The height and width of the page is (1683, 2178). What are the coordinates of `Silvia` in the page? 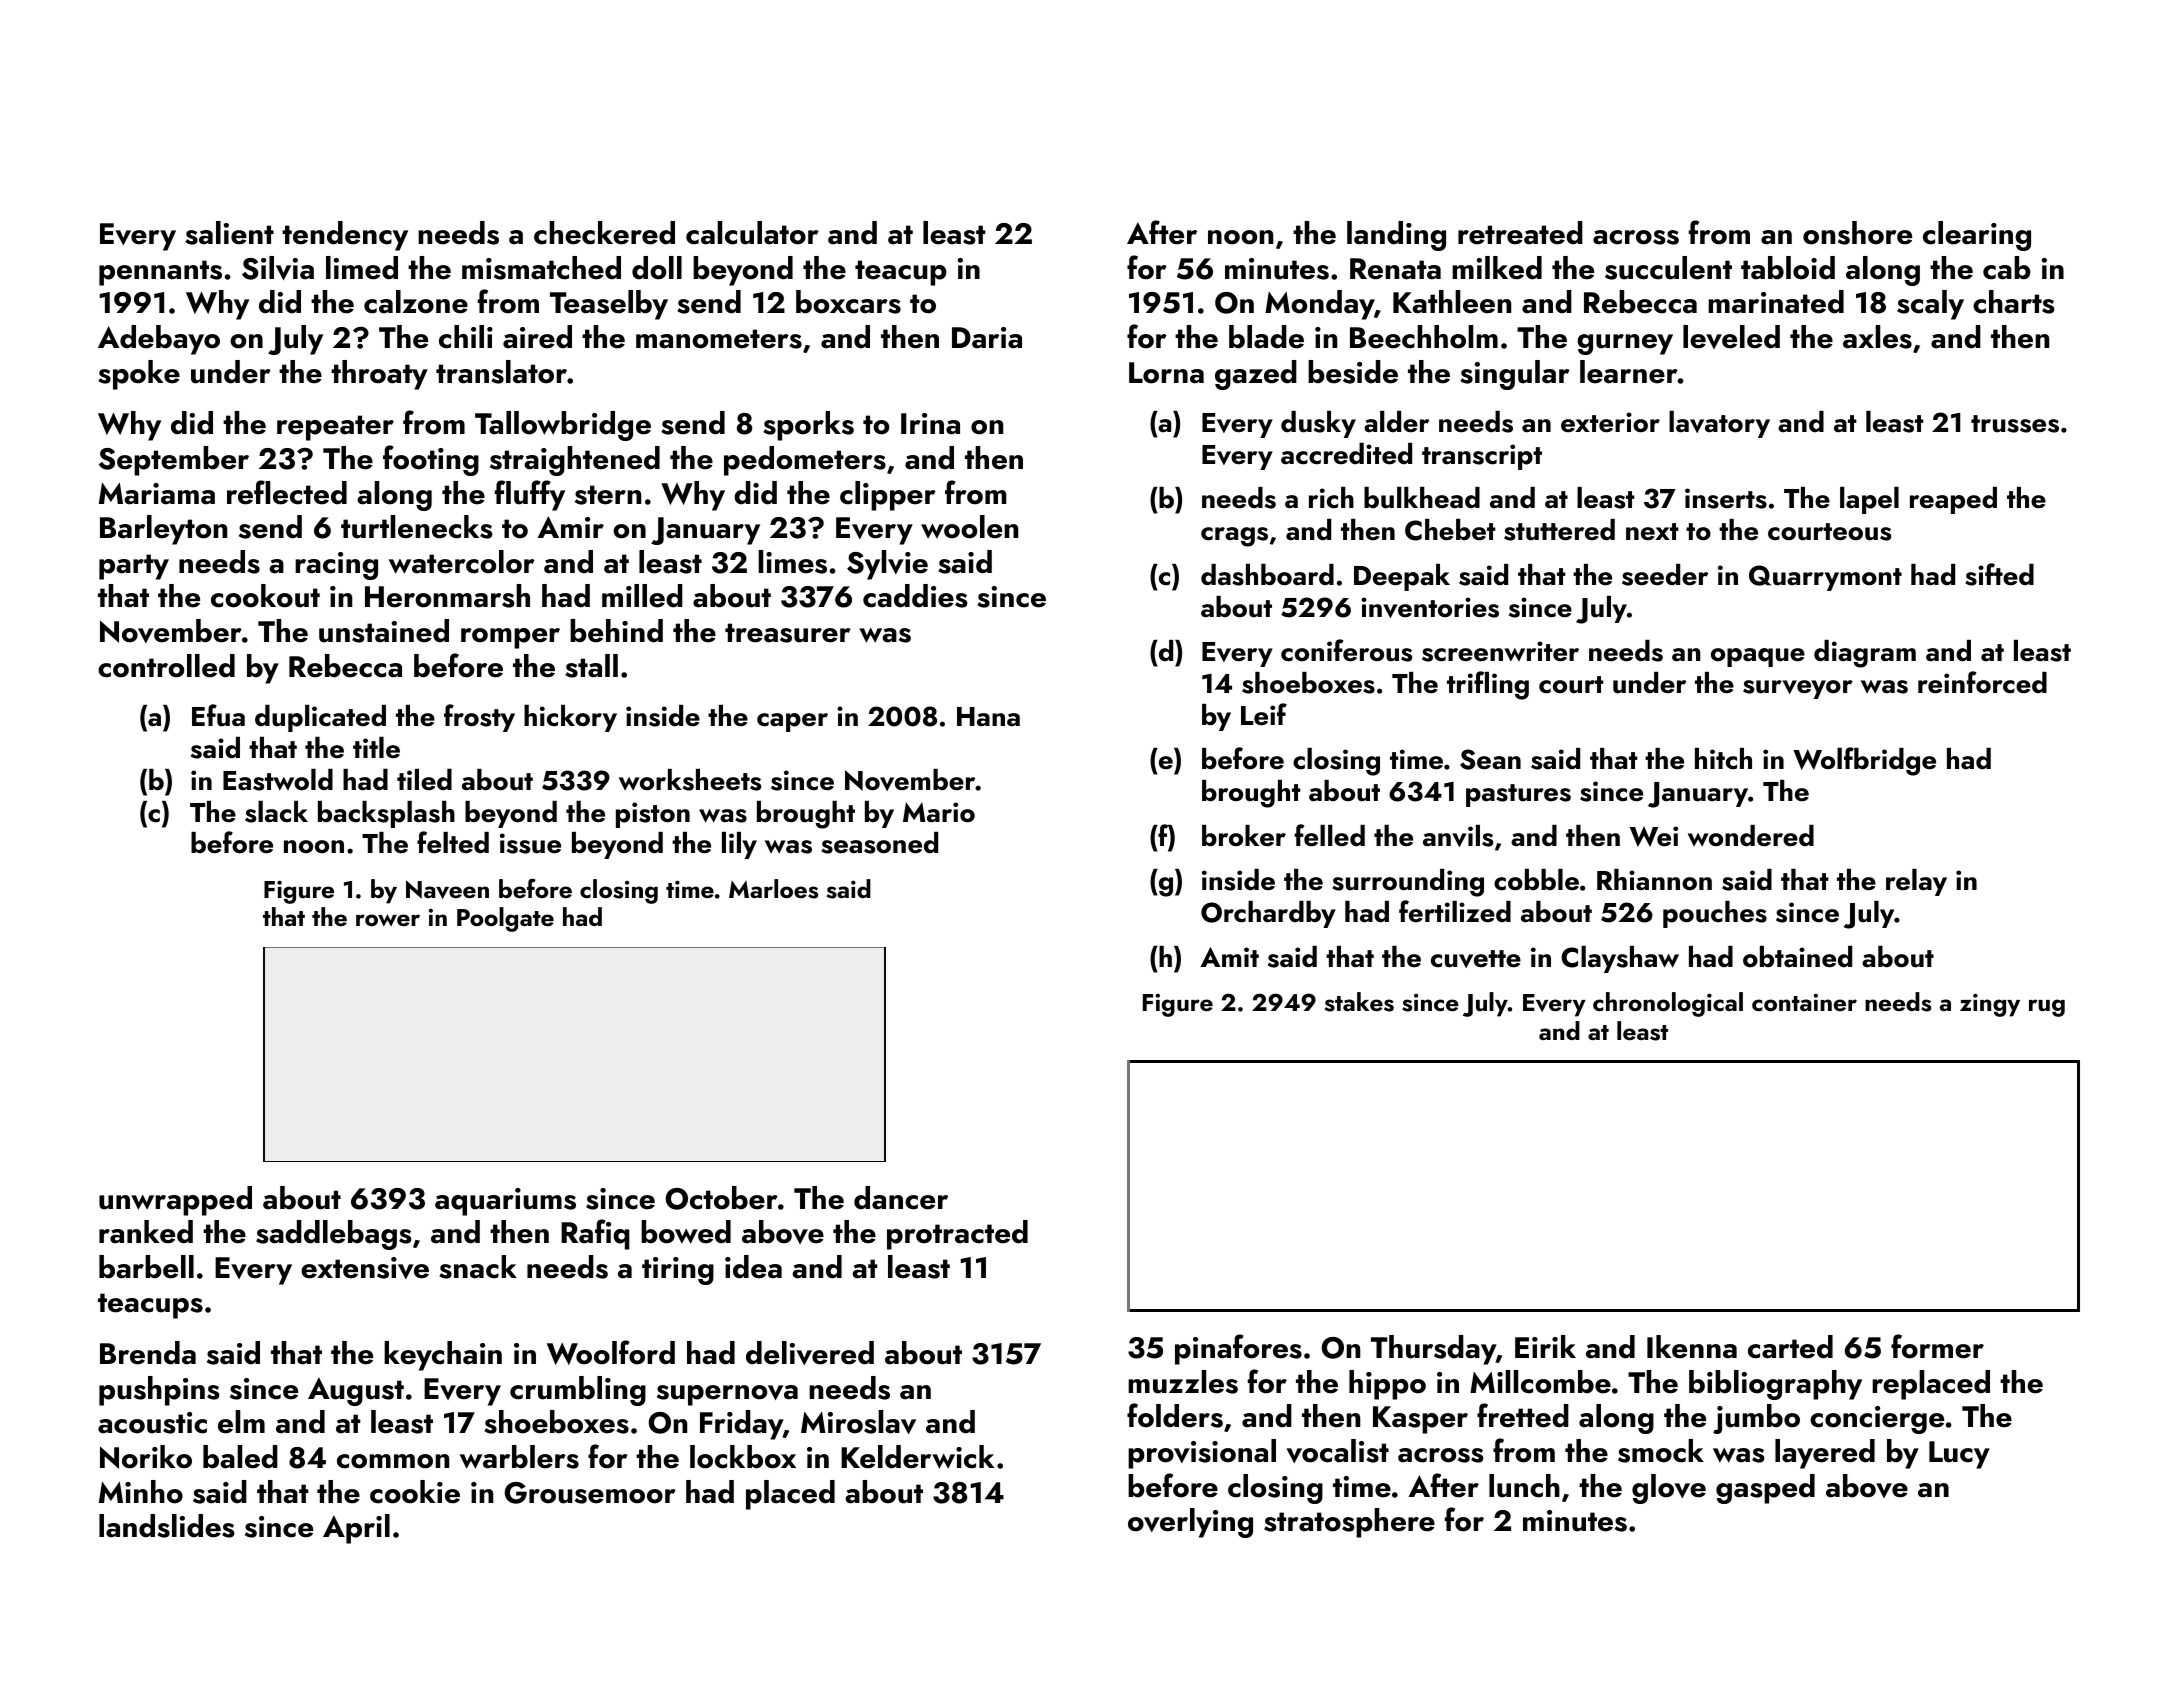 It's located at (278, 268).
